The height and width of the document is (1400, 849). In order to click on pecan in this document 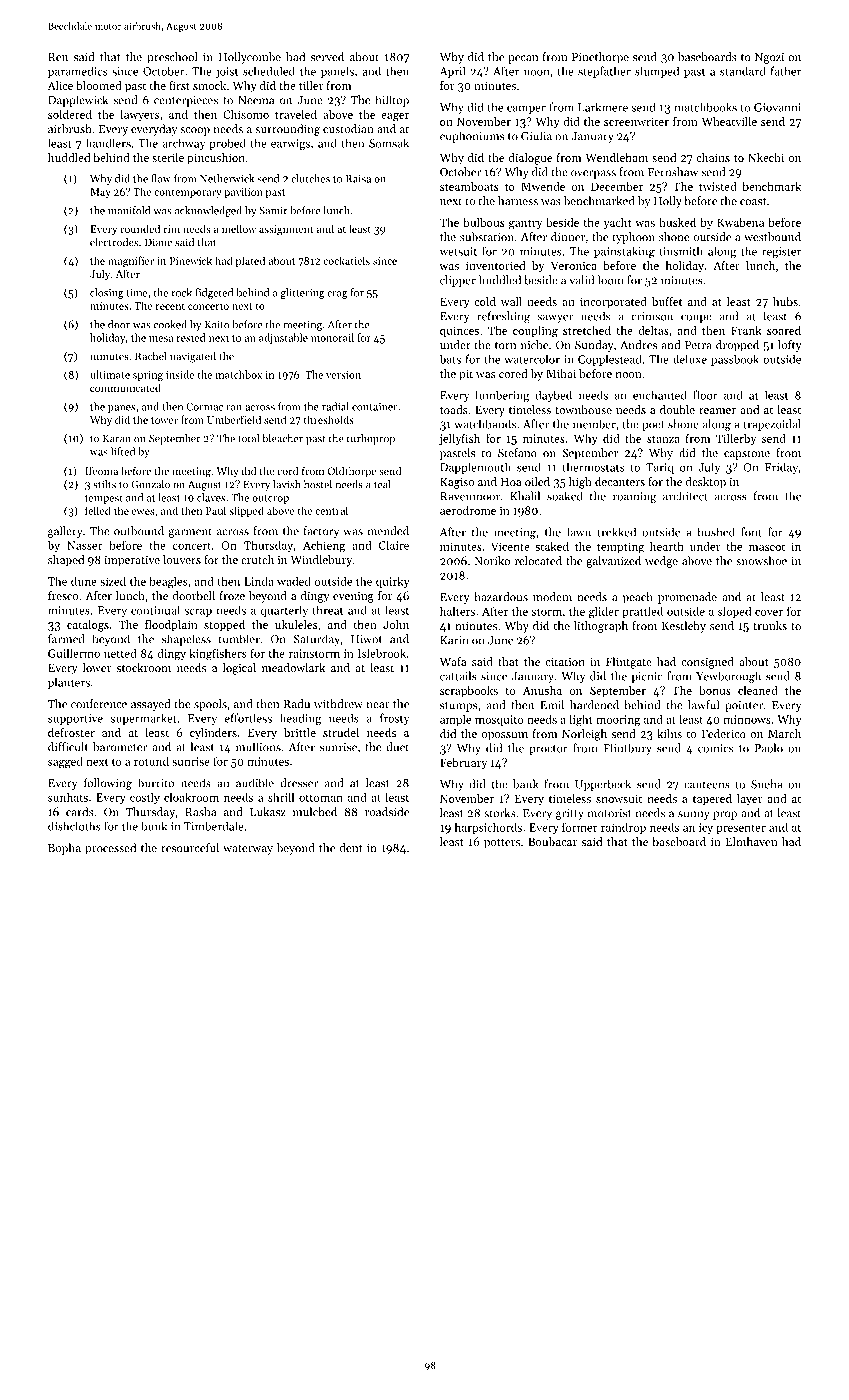, I will do `click(523, 59)`.
